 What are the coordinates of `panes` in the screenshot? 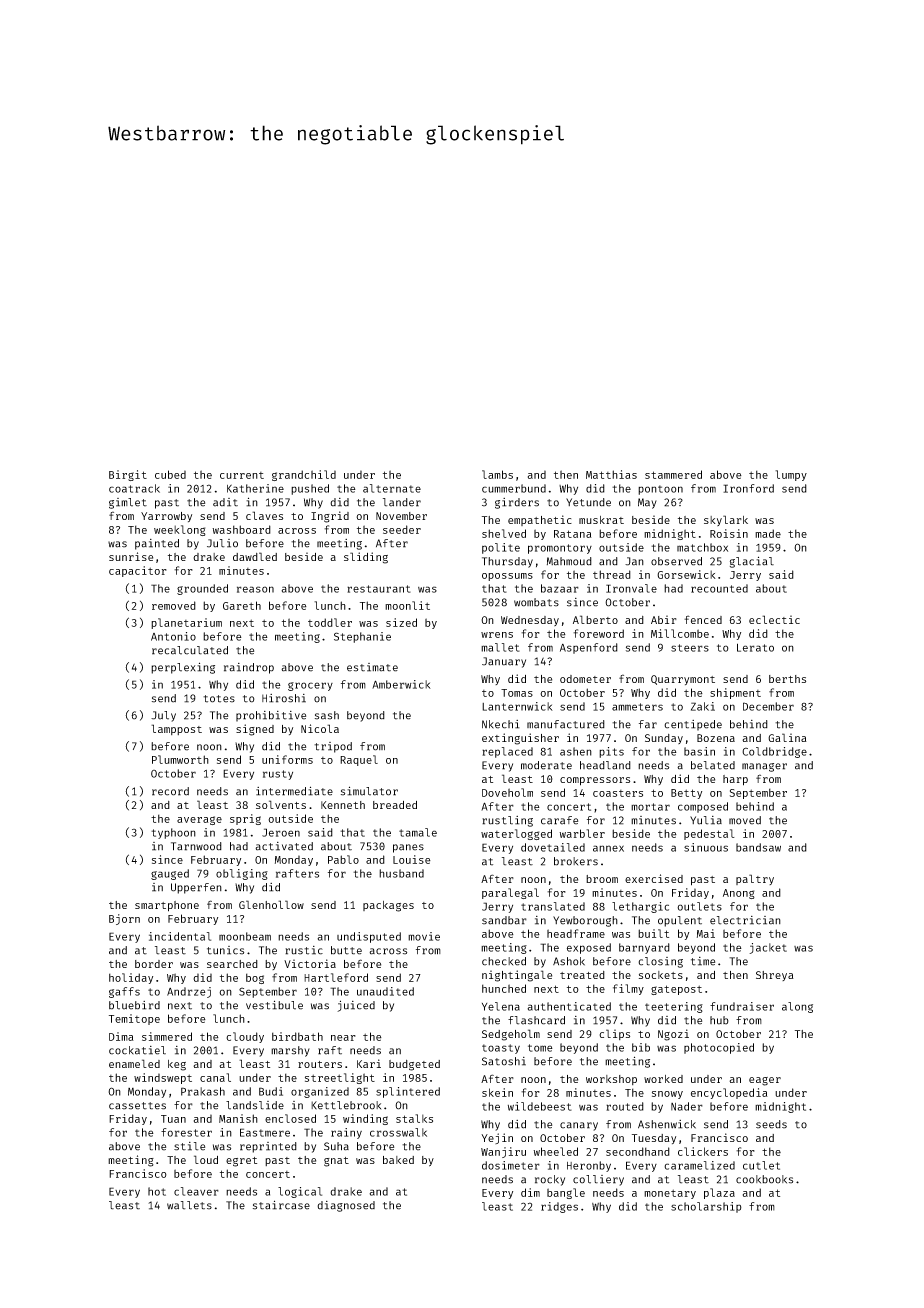 It's located at (408, 848).
